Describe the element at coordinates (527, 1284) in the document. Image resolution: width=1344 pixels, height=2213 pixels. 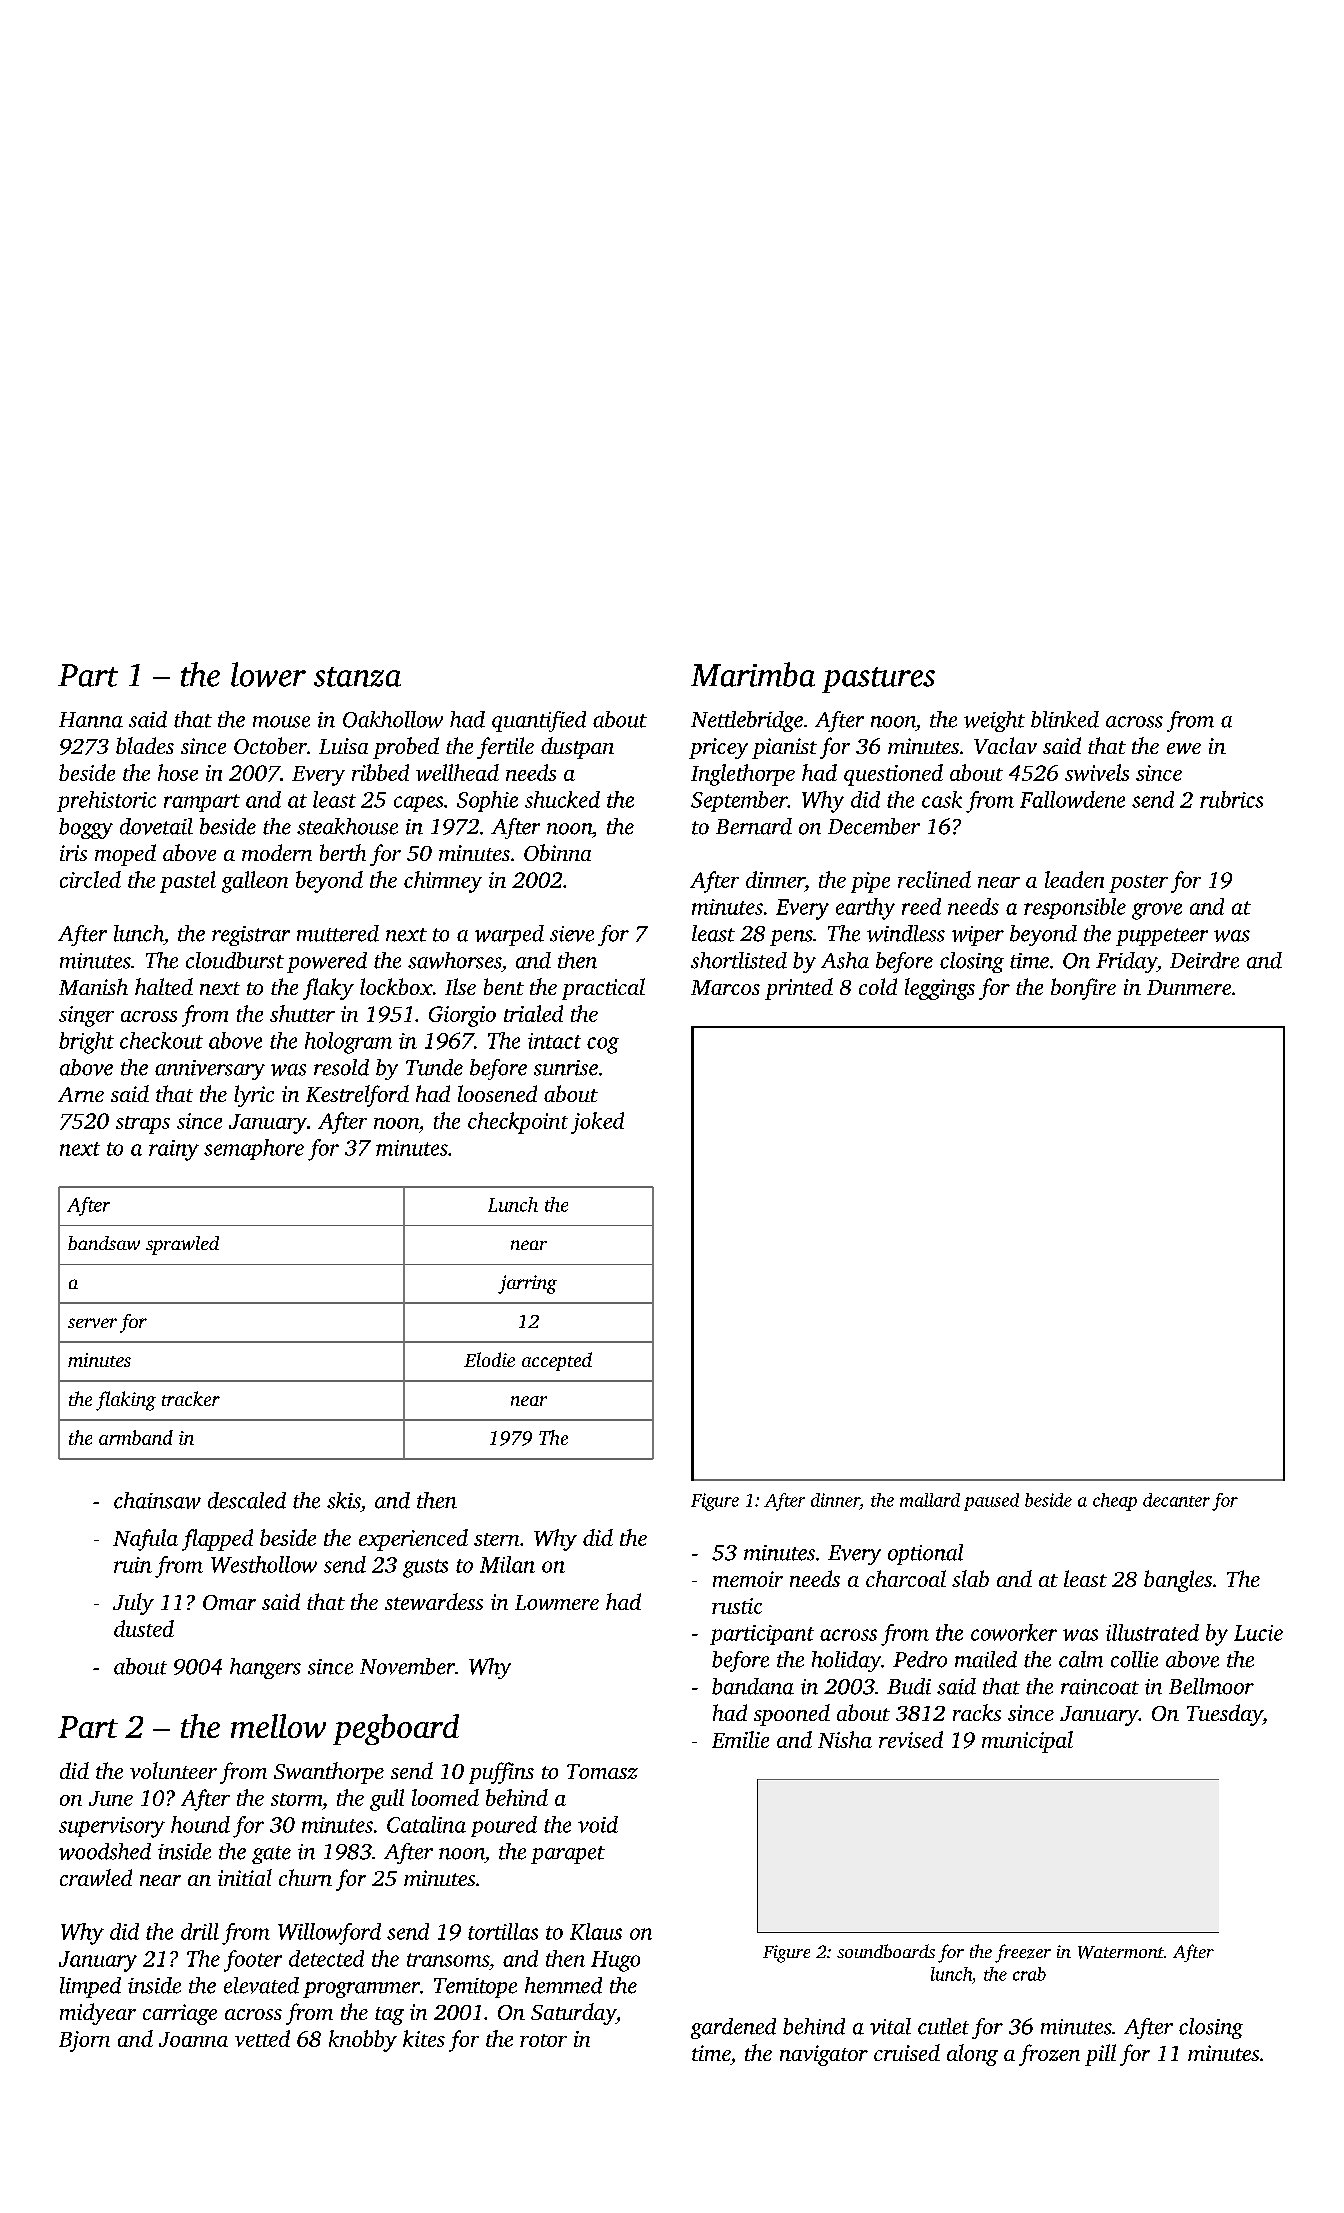
I see `jarring` at that location.
